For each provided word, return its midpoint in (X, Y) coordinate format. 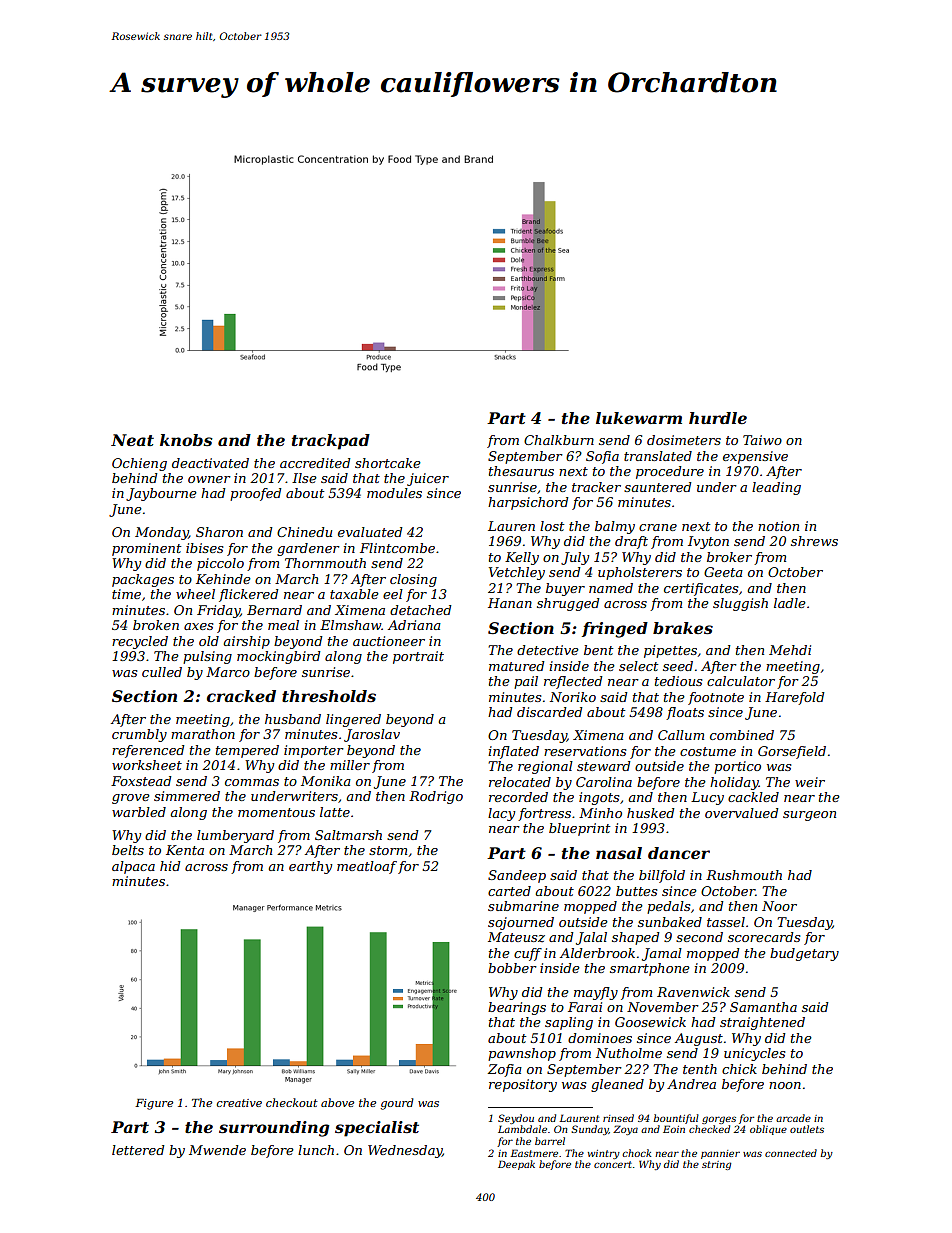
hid (170, 866)
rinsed (618, 1118)
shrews (814, 541)
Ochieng (139, 464)
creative (239, 1103)
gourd (397, 1104)
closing (413, 580)
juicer (428, 479)
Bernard (274, 610)
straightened (762, 1023)
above (337, 1102)
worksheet (147, 765)
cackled (753, 797)
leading (776, 488)
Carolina (604, 782)
